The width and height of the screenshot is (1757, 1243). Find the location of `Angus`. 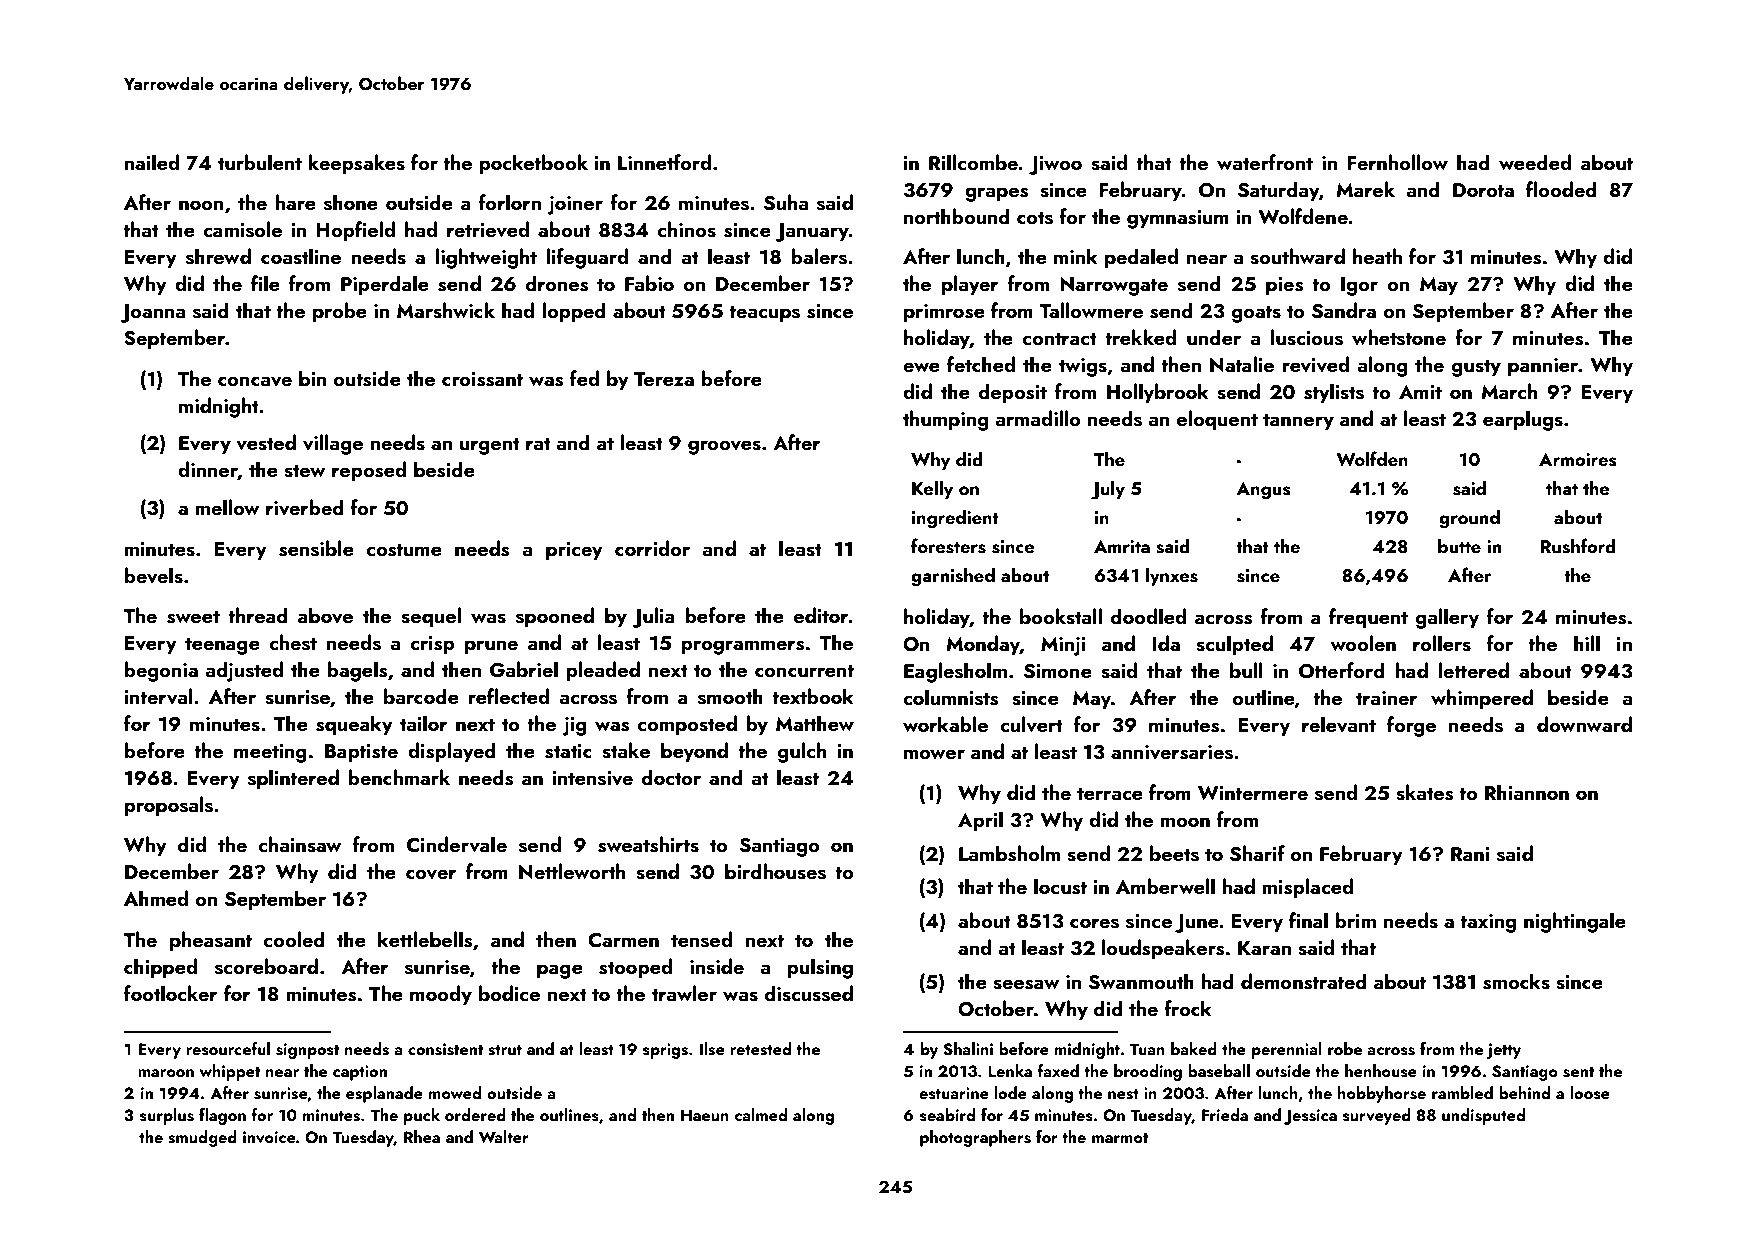

Angus is located at coordinates (1264, 491).
